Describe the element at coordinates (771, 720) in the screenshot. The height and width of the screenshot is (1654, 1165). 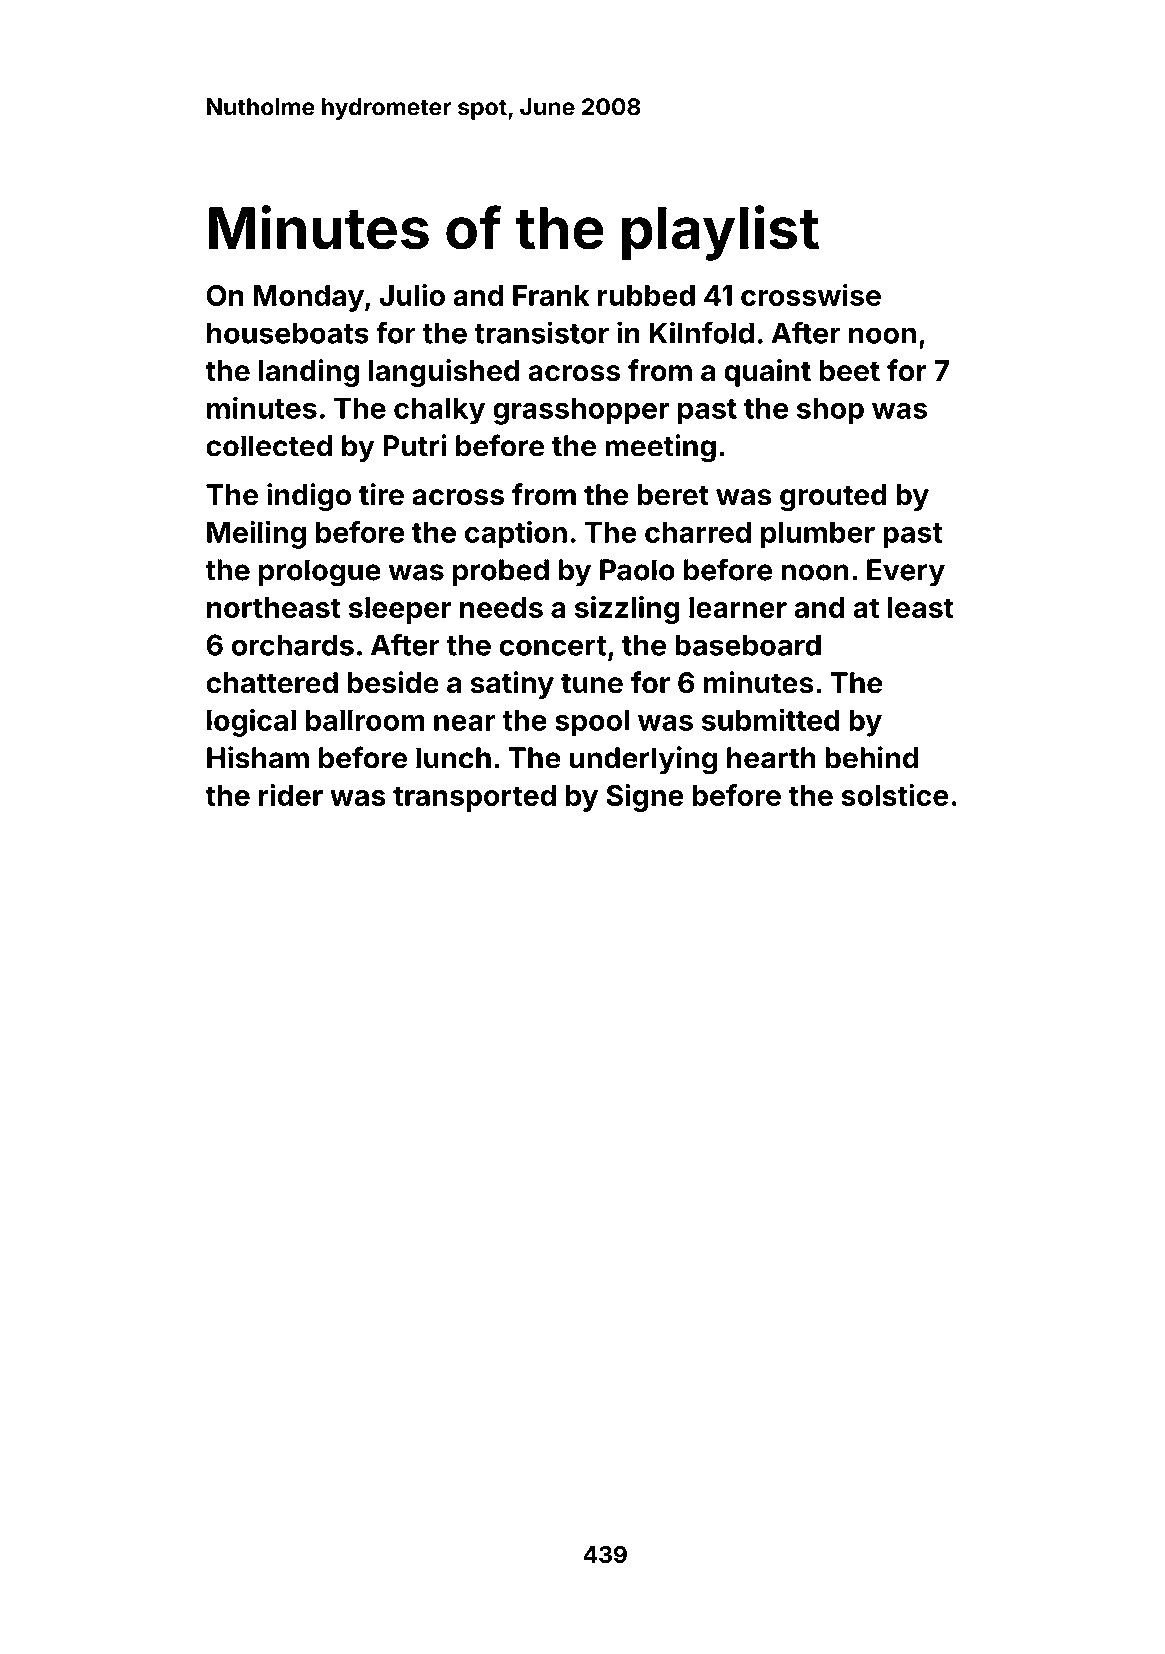
I see `submitted` at that location.
